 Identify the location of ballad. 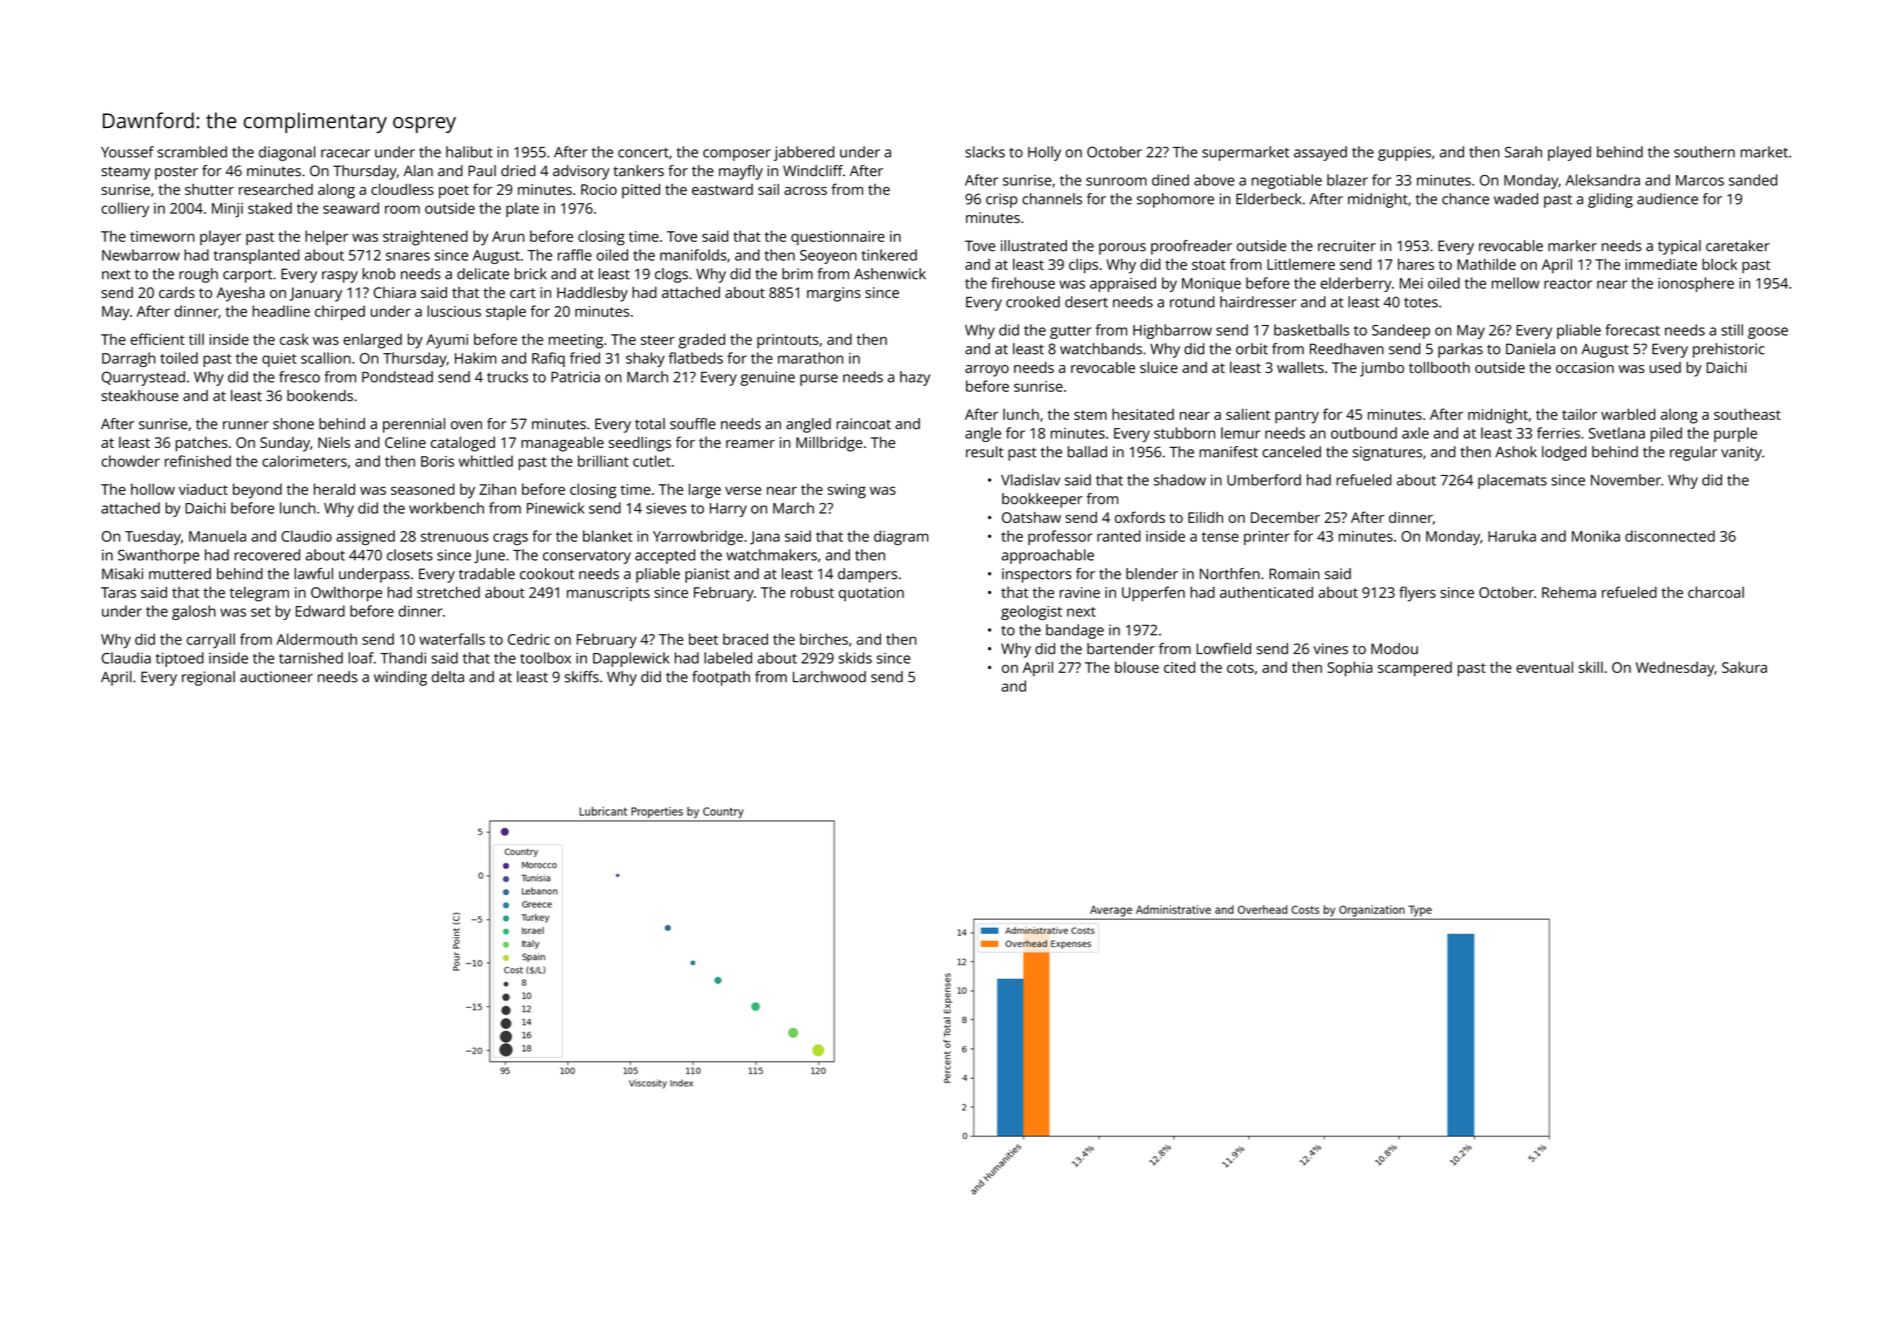
(1087, 452).
